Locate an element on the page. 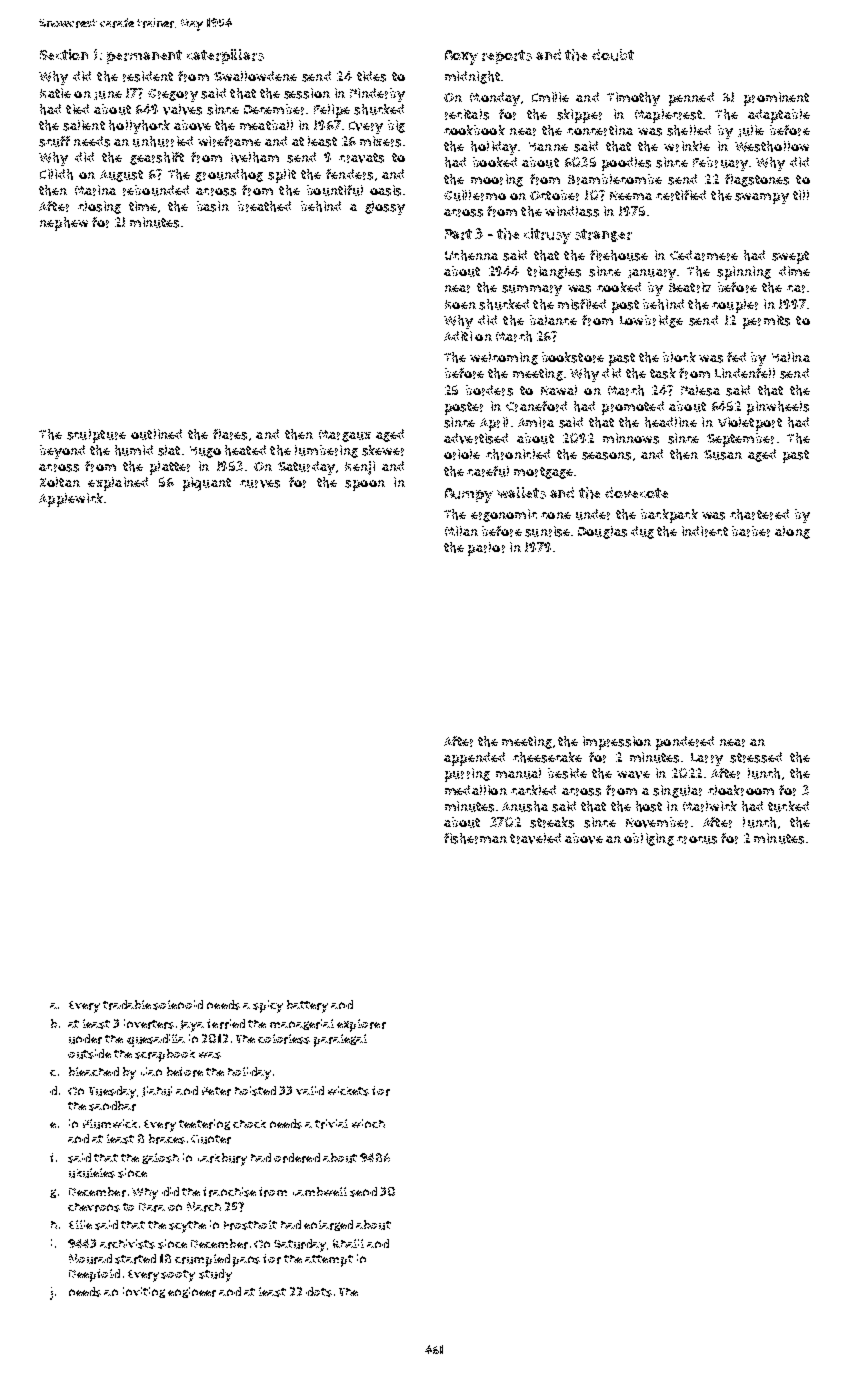 This document has width=849, height=1400. purring is located at coordinates (467, 775).
